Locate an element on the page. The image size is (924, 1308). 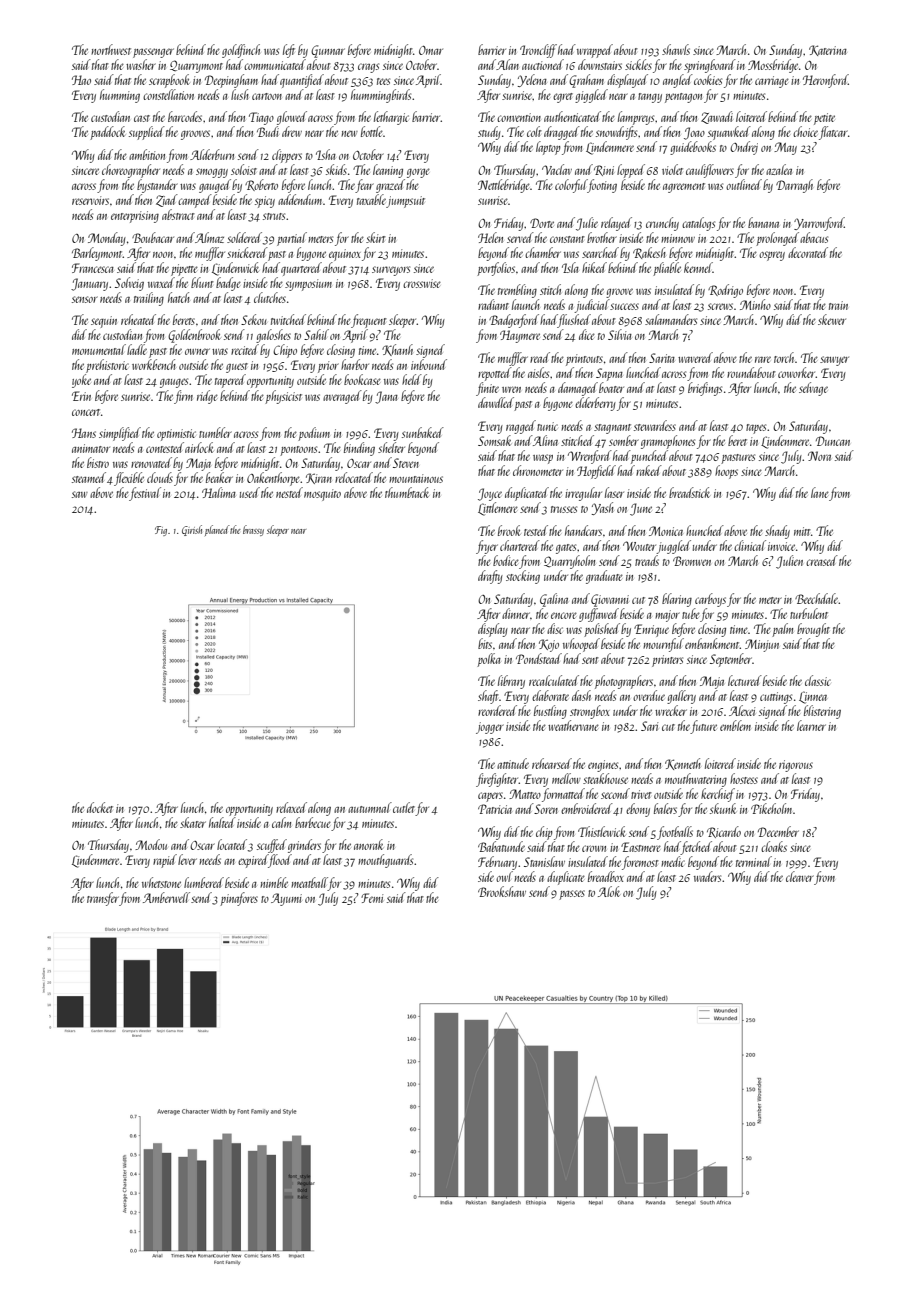
recited is located at coordinates (245, 349).
